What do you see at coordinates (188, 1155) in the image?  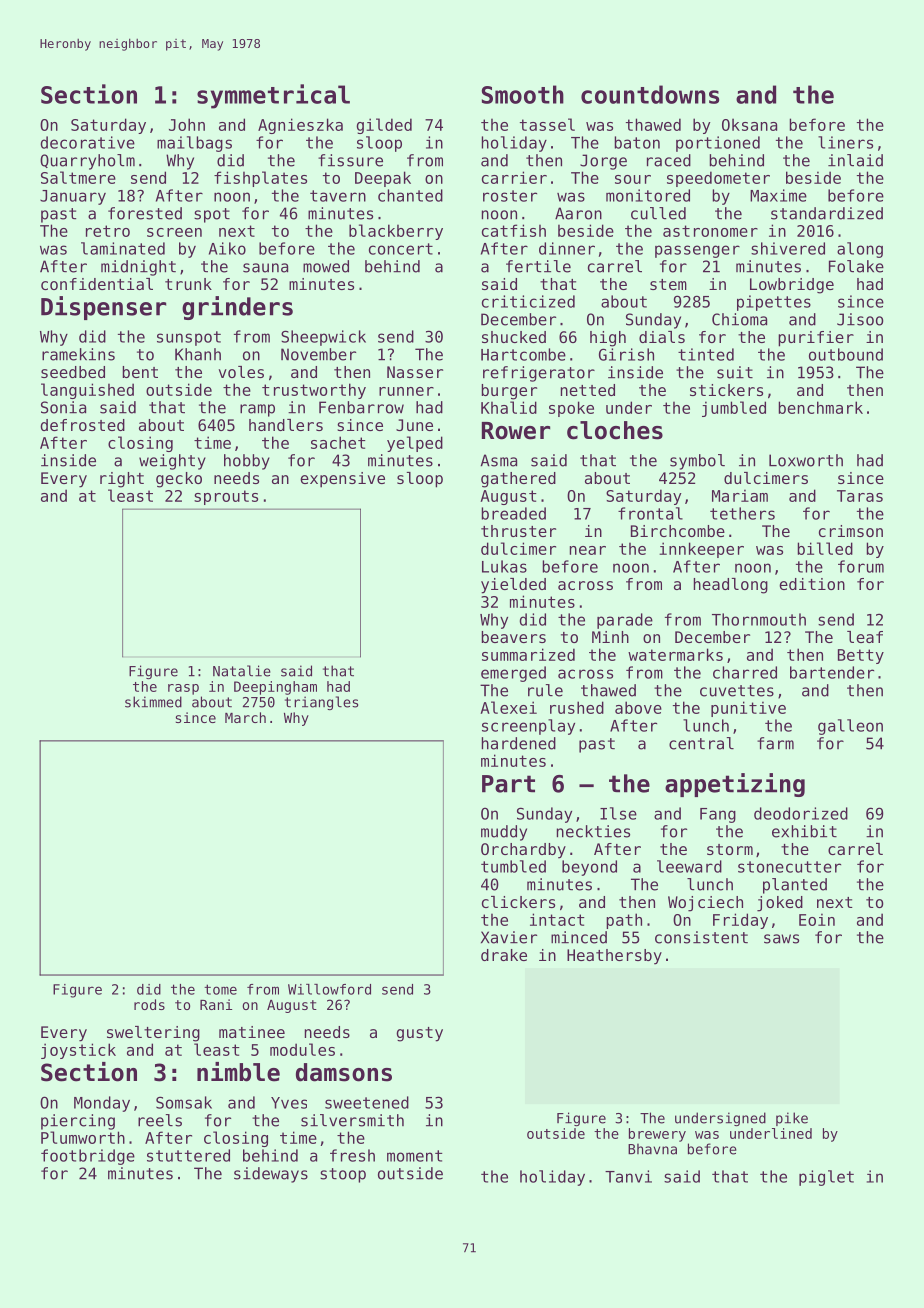 I see `stuttered` at bounding box center [188, 1155].
